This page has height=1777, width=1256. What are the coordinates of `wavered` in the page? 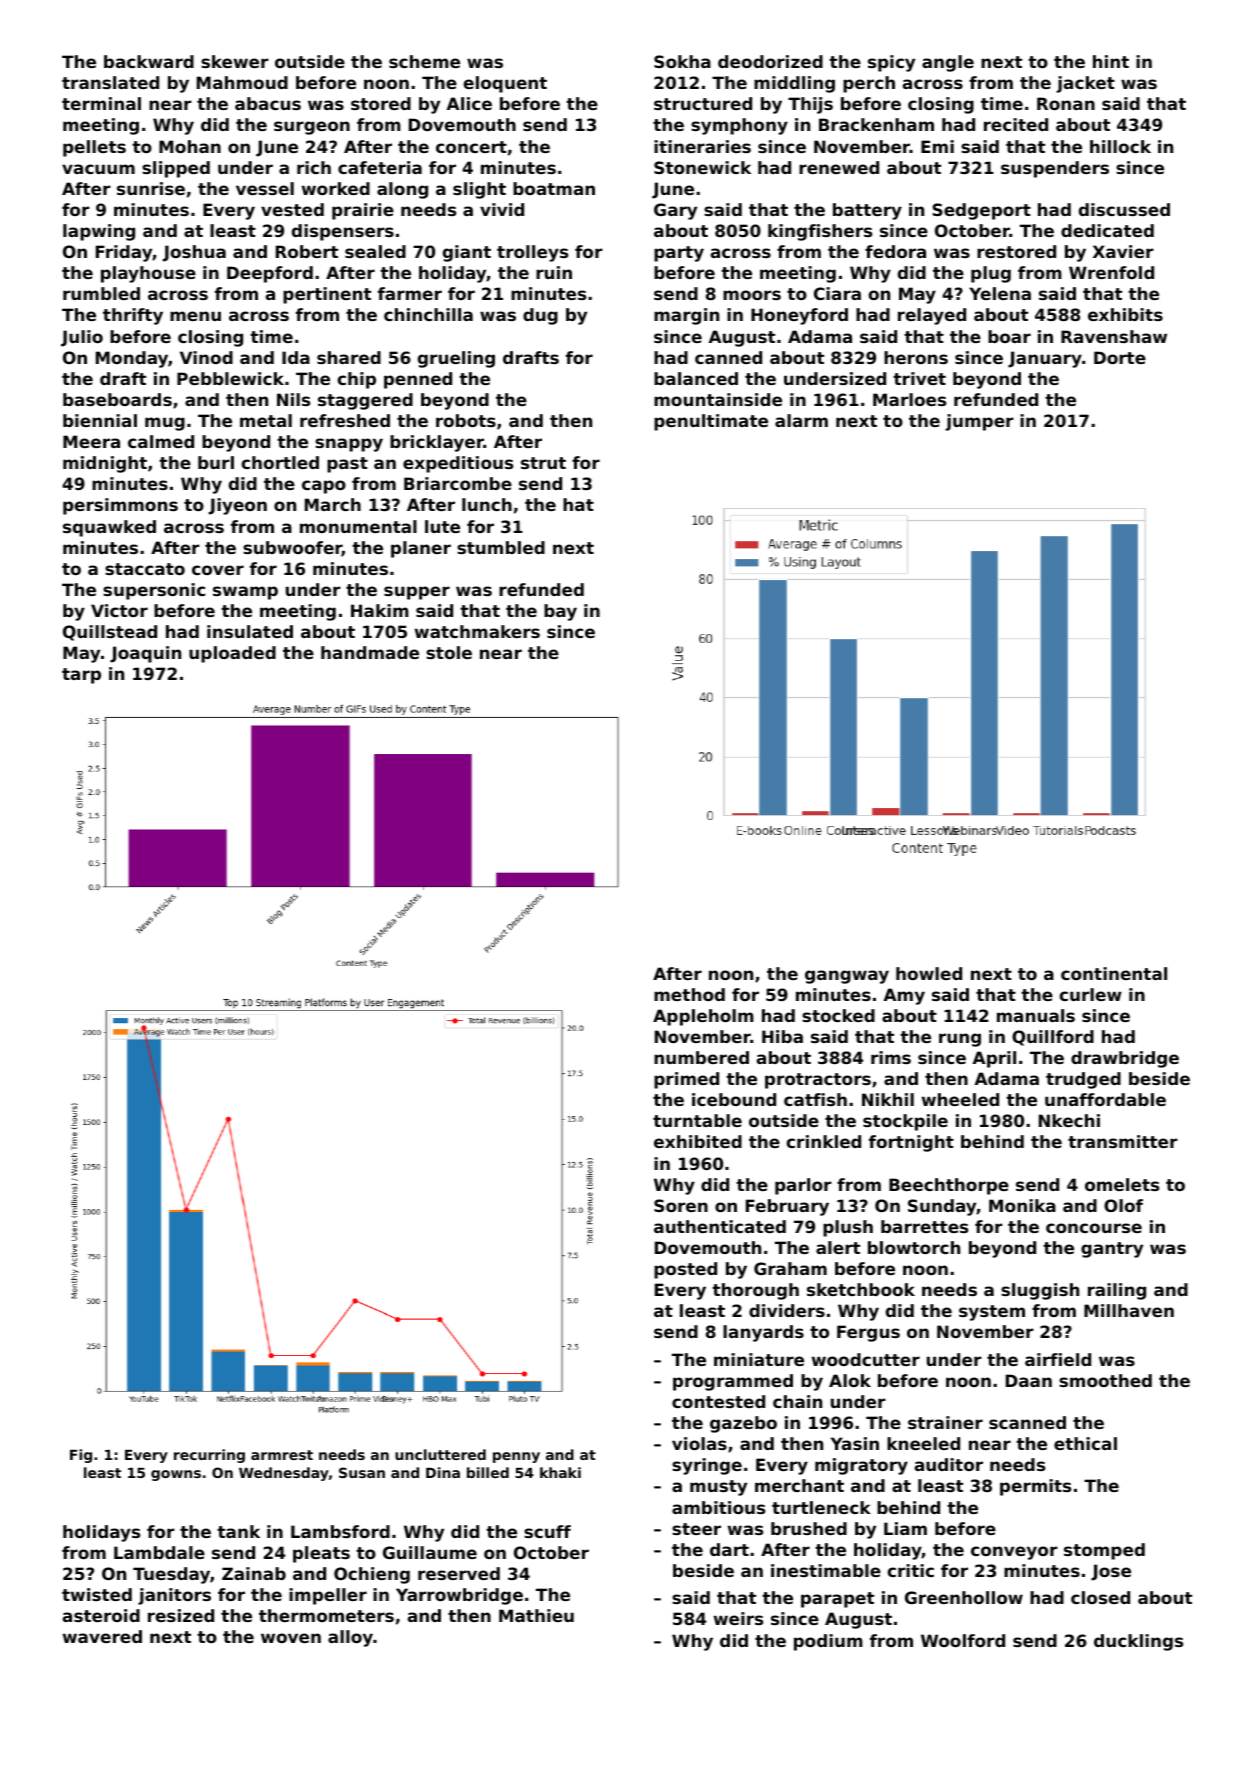 It's located at (102, 1636).
